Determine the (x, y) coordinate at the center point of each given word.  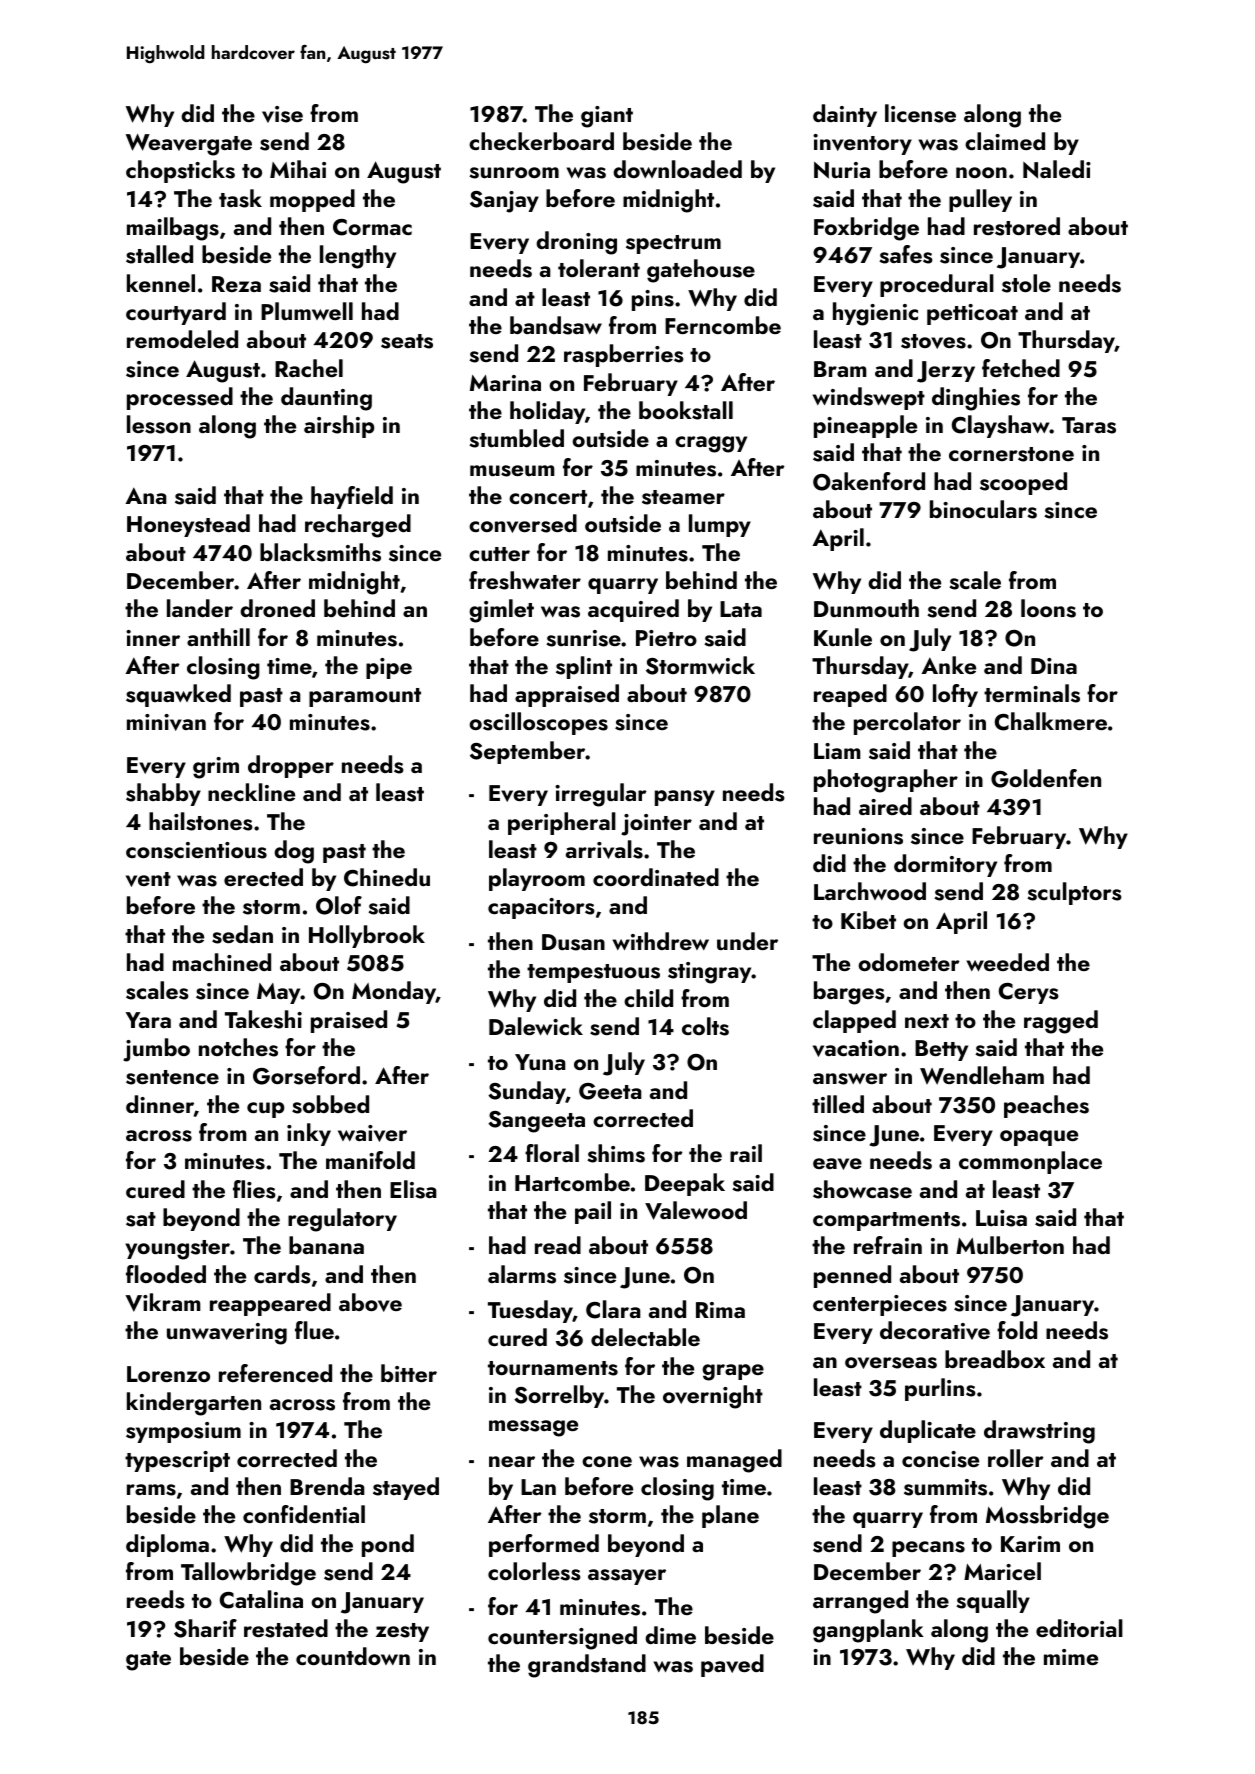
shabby (163, 794)
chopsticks (180, 171)
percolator (907, 723)
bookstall (686, 410)
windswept (869, 398)
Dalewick (536, 1026)
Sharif (205, 1628)
